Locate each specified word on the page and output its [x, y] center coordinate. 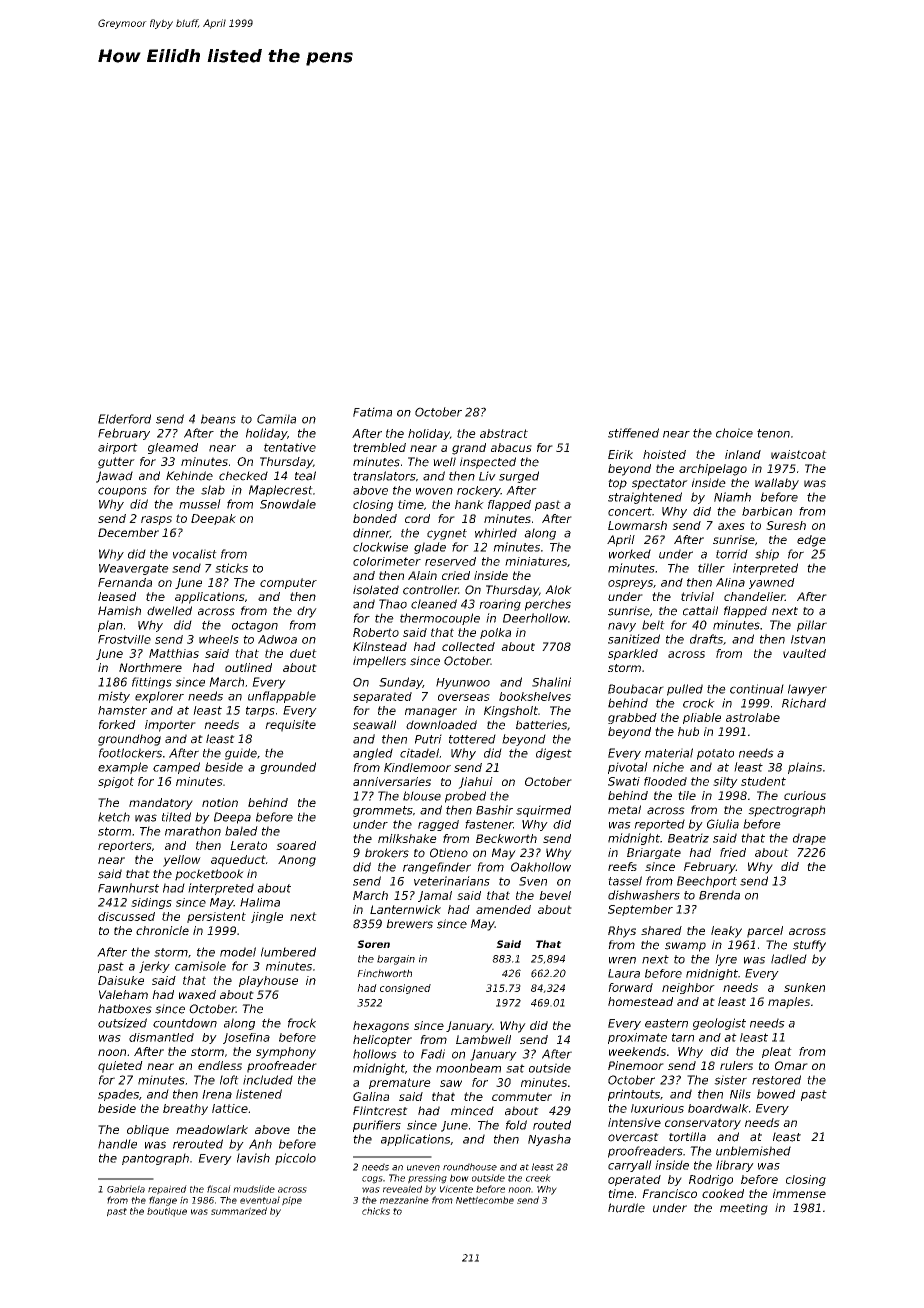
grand [469, 449]
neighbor [688, 988]
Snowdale [288, 504]
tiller [711, 568]
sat [515, 1068]
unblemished [753, 1151]
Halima [260, 902]
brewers [409, 924]
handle [117, 1144]
